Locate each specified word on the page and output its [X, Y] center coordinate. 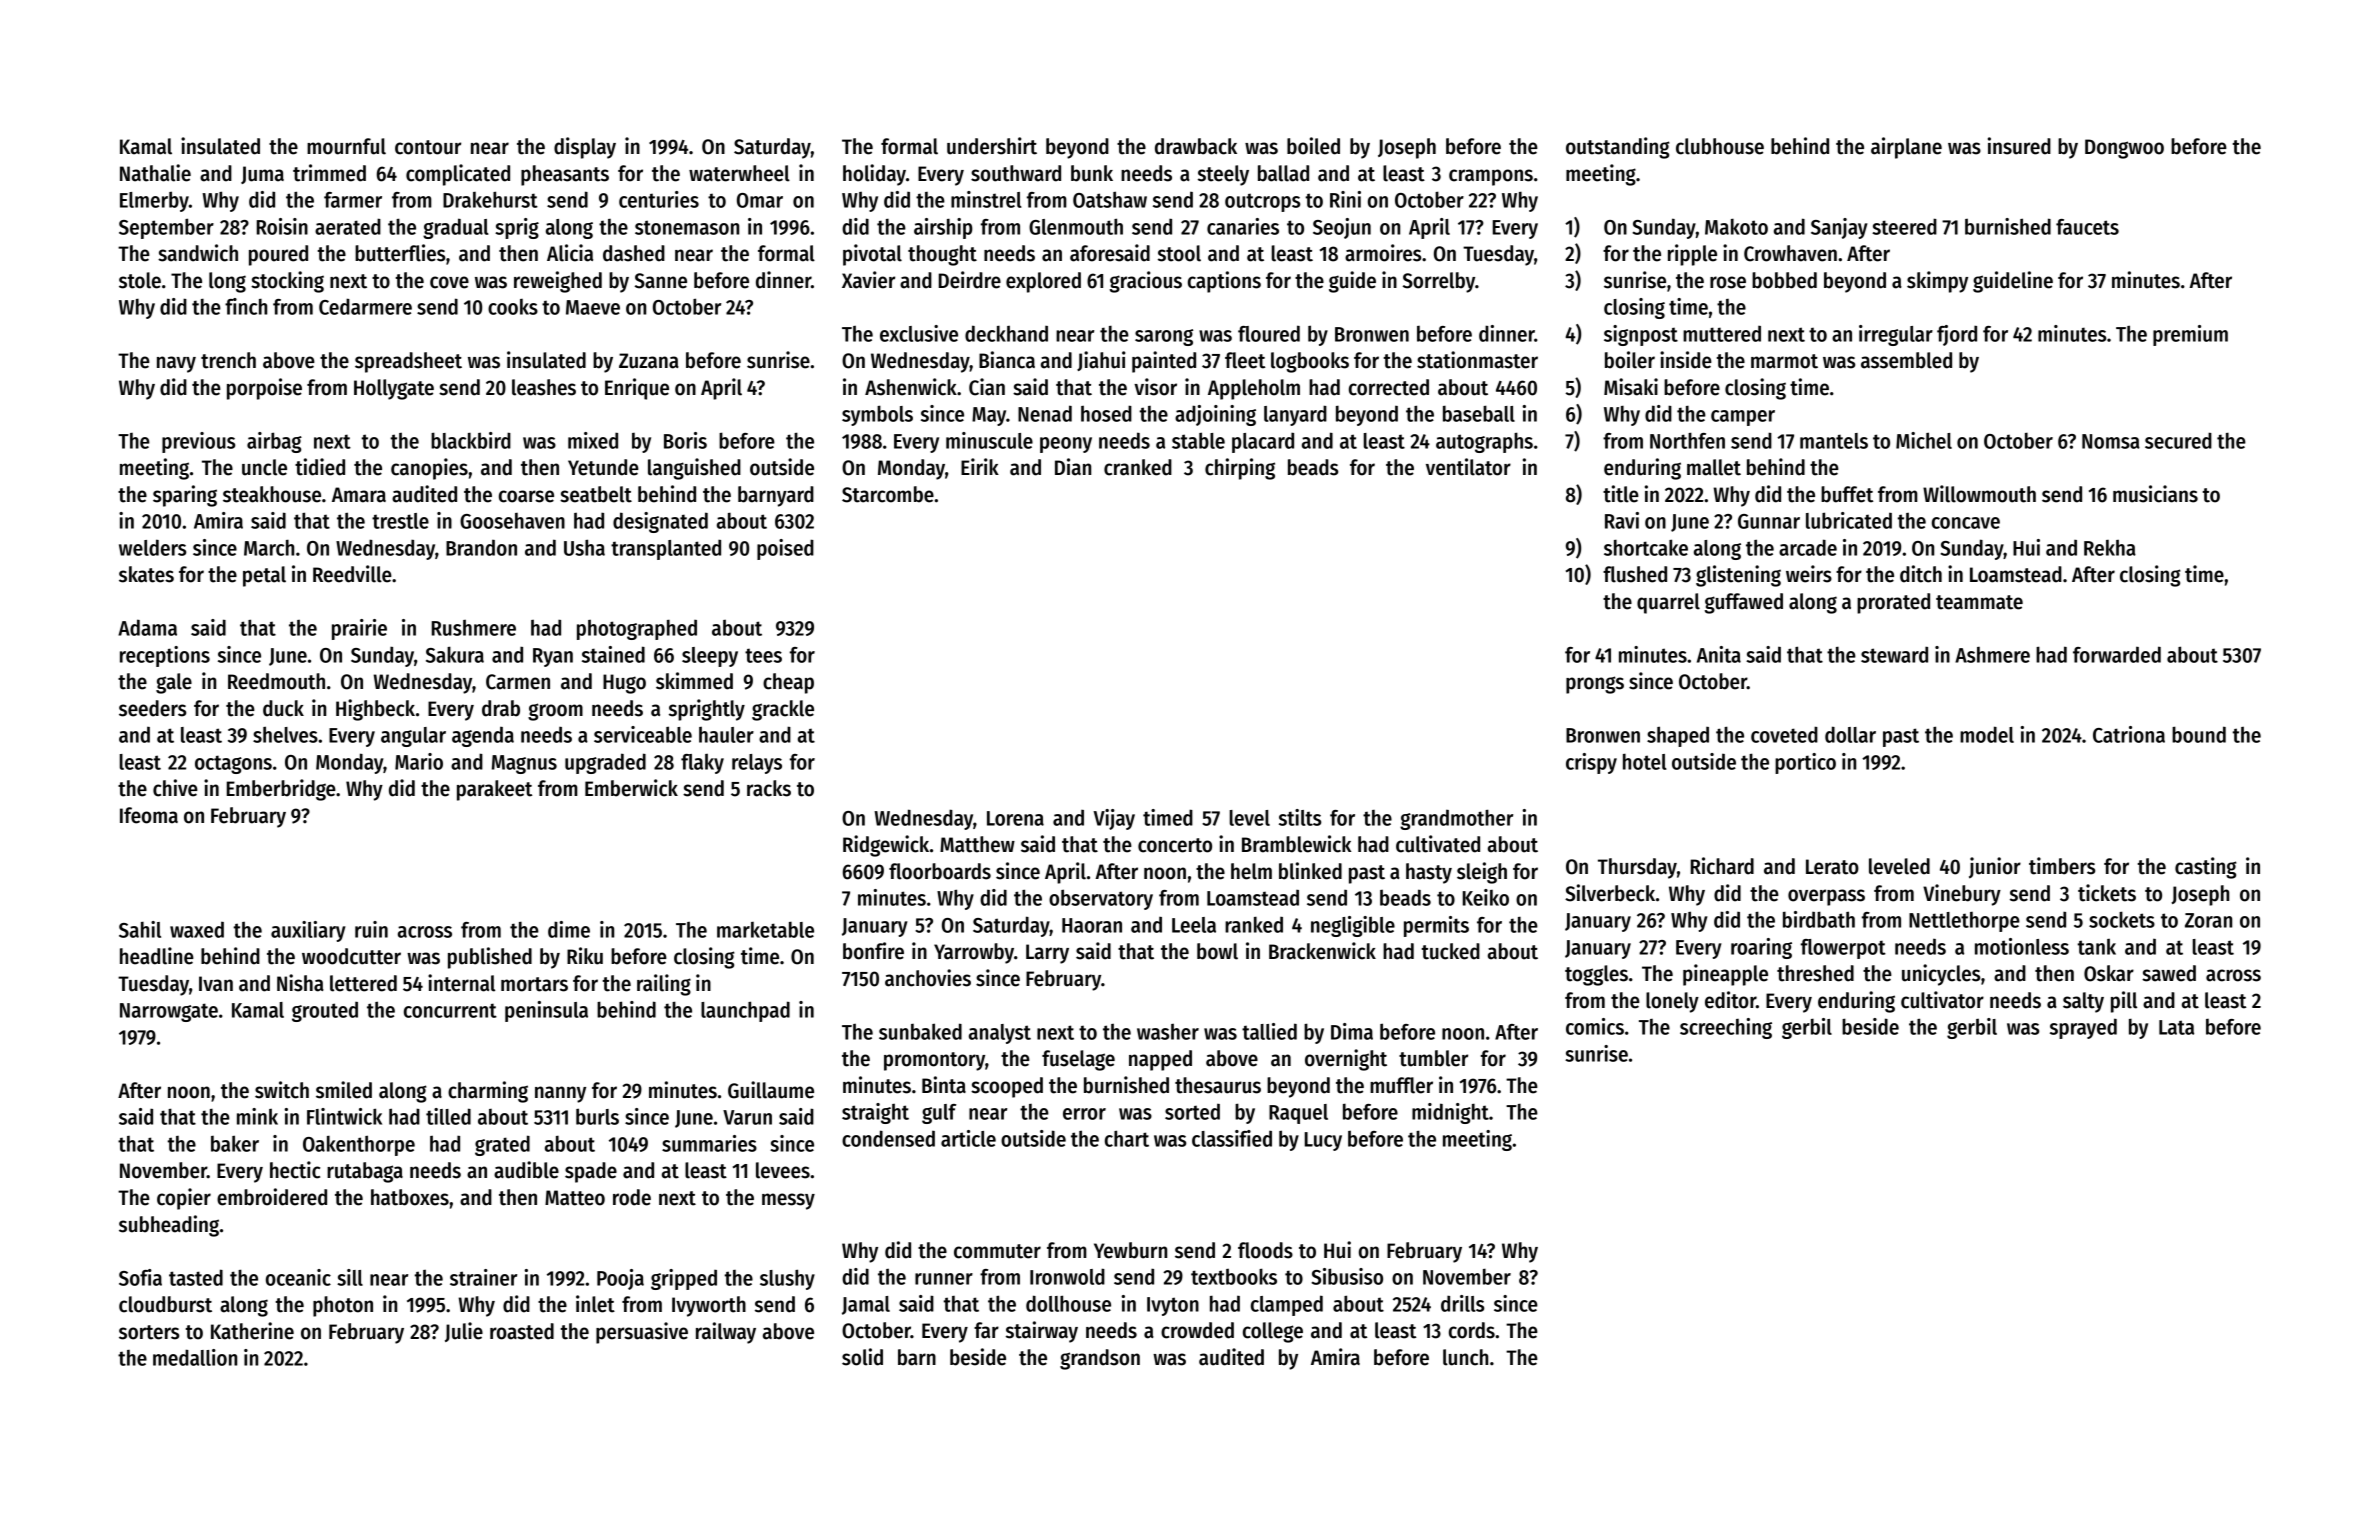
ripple [1692, 255]
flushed [1635, 574]
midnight [1450, 1113]
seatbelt [596, 494]
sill [350, 1277]
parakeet [494, 790]
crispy [1591, 763]
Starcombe [888, 494]
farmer [353, 200]
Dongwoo [2124, 149]
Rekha [2110, 548]
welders [152, 547]
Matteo [575, 1198]
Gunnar [1769, 521]
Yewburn [1130, 1250]
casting [2206, 868]
